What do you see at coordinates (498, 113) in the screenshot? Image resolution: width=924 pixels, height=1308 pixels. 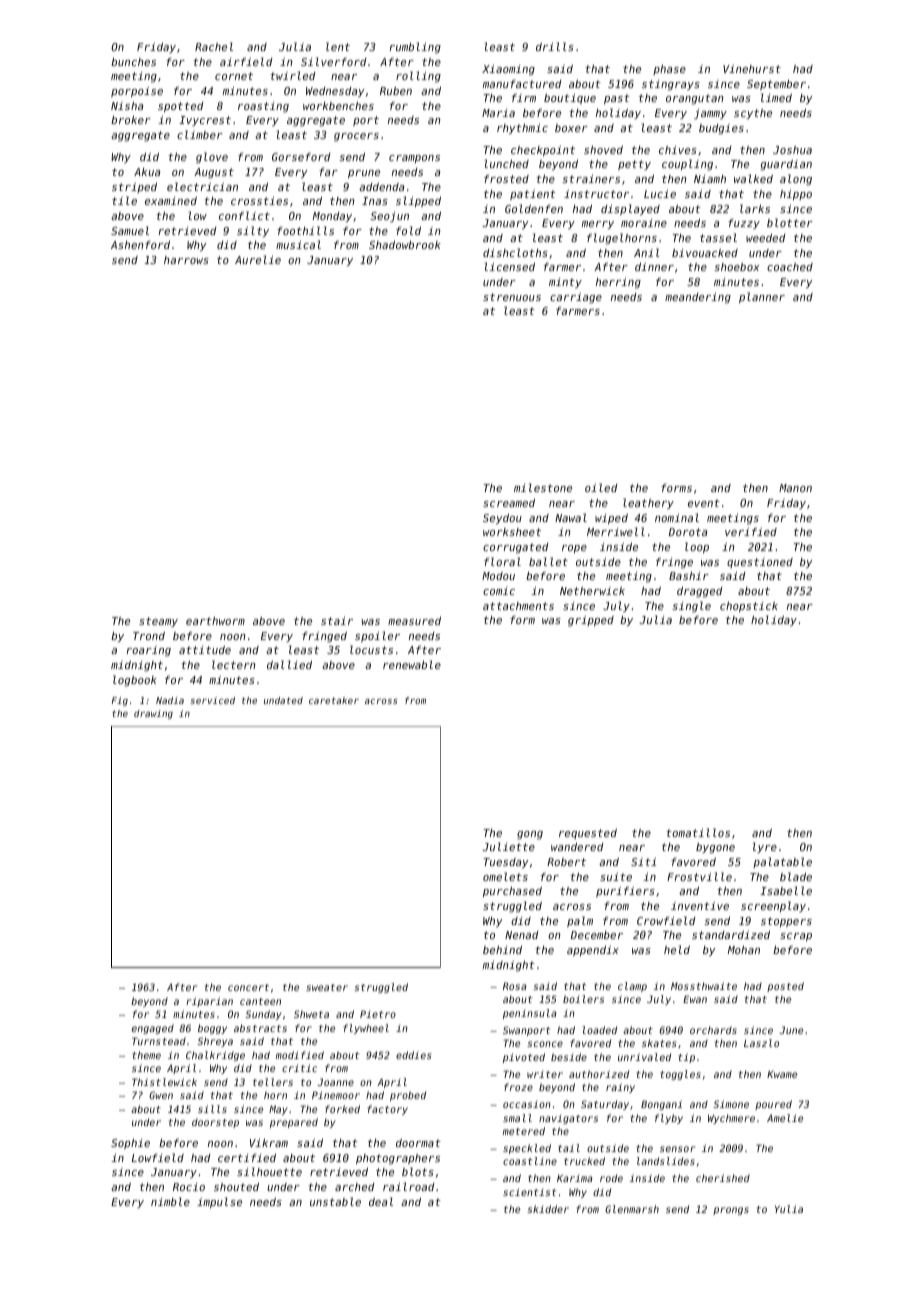 I see `Maria` at bounding box center [498, 113].
